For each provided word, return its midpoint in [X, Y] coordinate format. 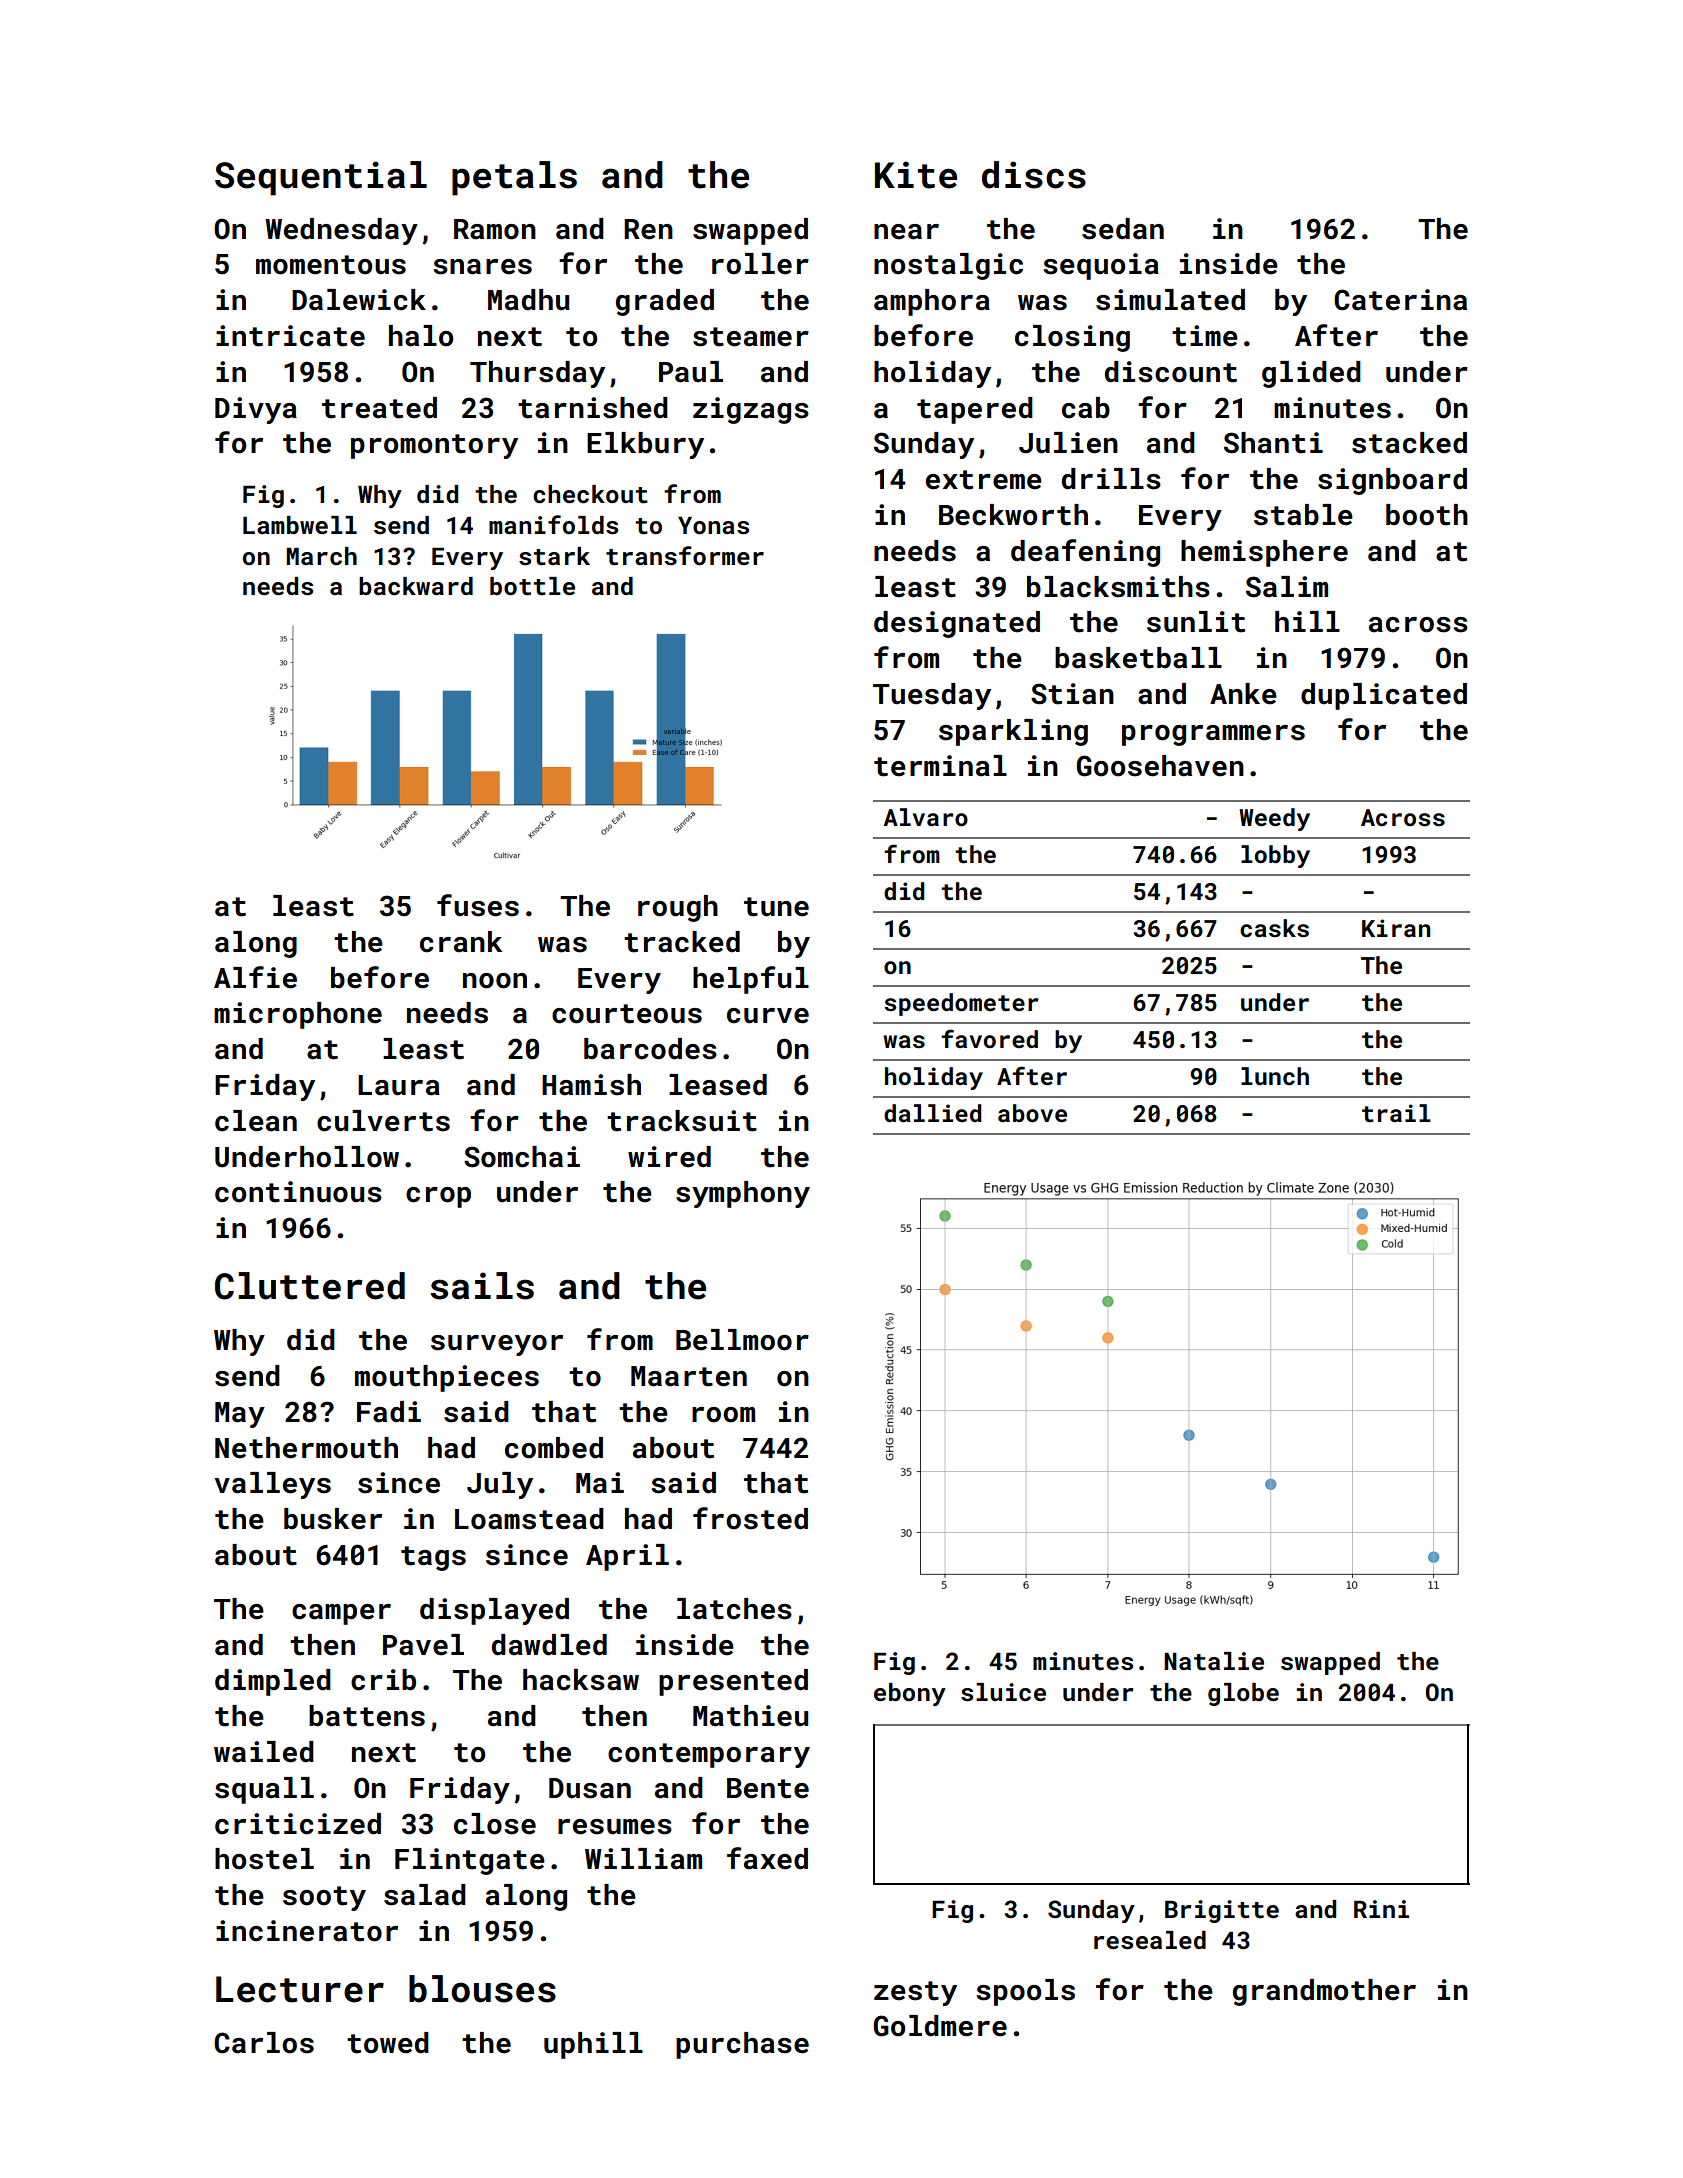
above [1032, 1113]
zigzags [751, 410]
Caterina [1400, 300]
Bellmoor [742, 1340]
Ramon [495, 229]
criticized [298, 1824]
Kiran [1396, 928]
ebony [910, 1694]
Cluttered [310, 1286]
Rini [1381, 1909]
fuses [478, 905]
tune [776, 907]
